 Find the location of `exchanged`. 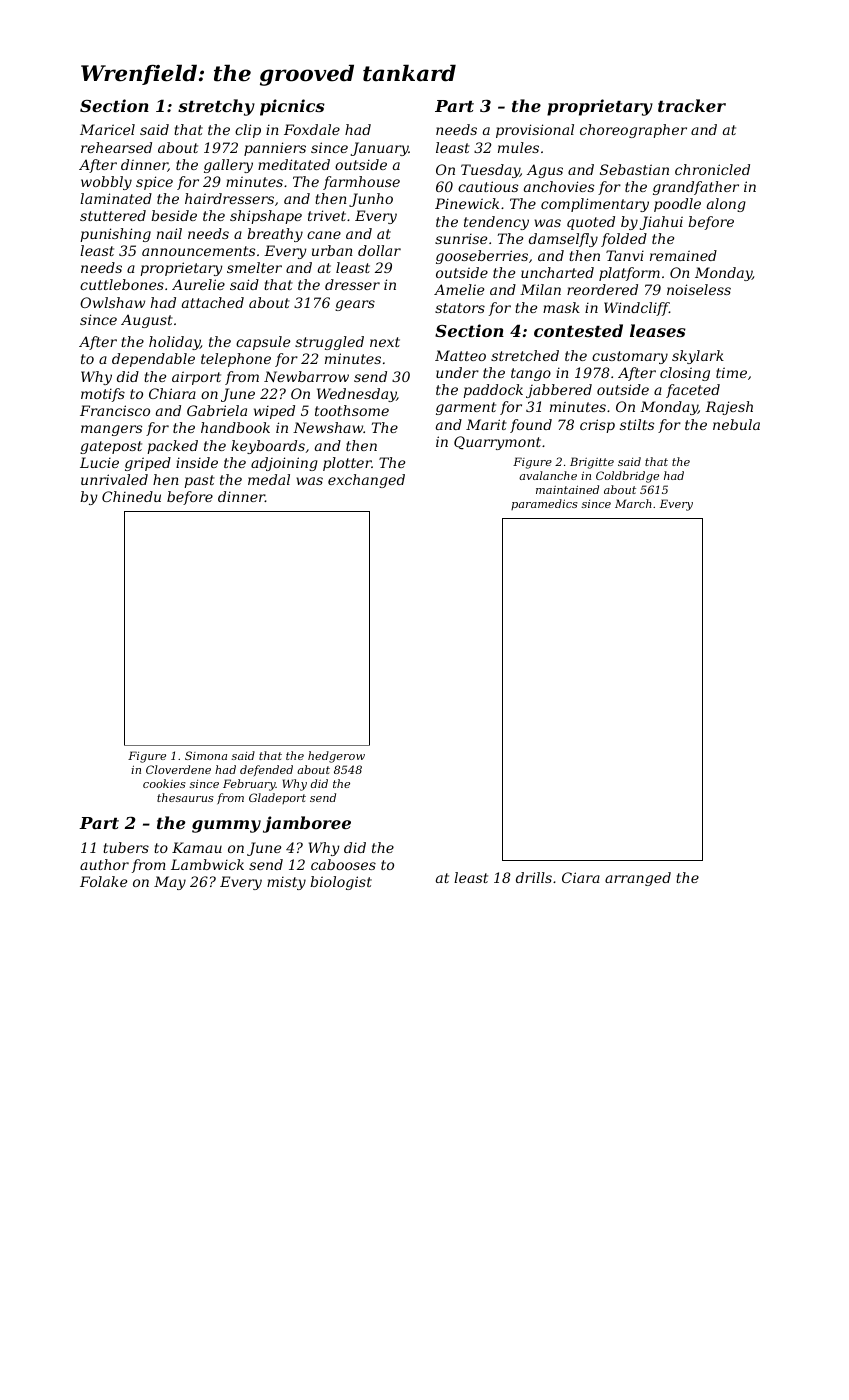

exchanged is located at coordinates (366, 481).
